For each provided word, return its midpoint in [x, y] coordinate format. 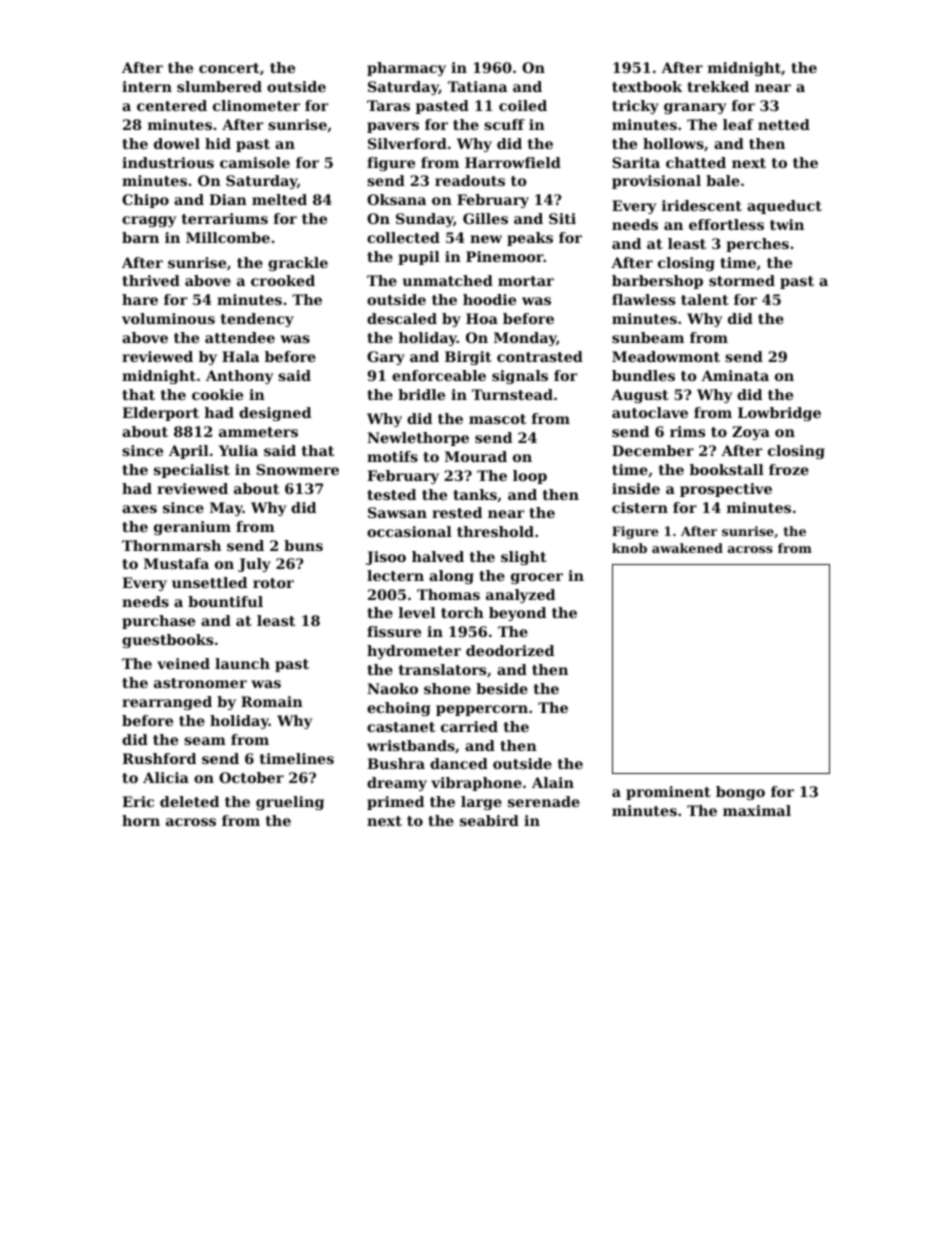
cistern [640, 507]
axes [139, 509]
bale [723, 180]
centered [172, 105]
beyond [517, 614]
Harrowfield [513, 162]
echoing [398, 709]
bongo [740, 793]
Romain [272, 701]
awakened [687, 548]
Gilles [485, 218]
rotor [273, 583]
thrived [151, 280]
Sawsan [397, 512]
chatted [696, 162]
